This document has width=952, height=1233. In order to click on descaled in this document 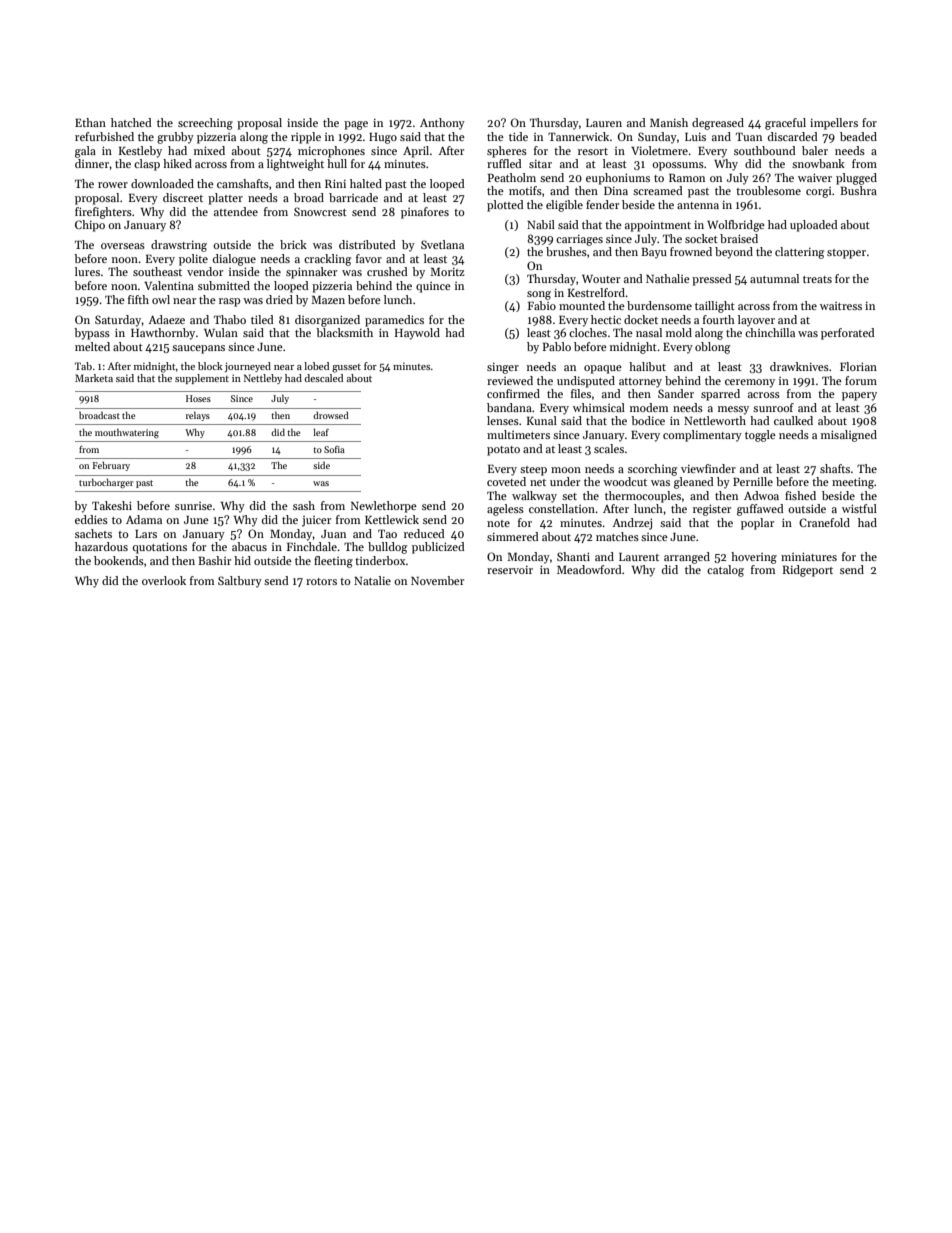, I will do `click(323, 378)`.
